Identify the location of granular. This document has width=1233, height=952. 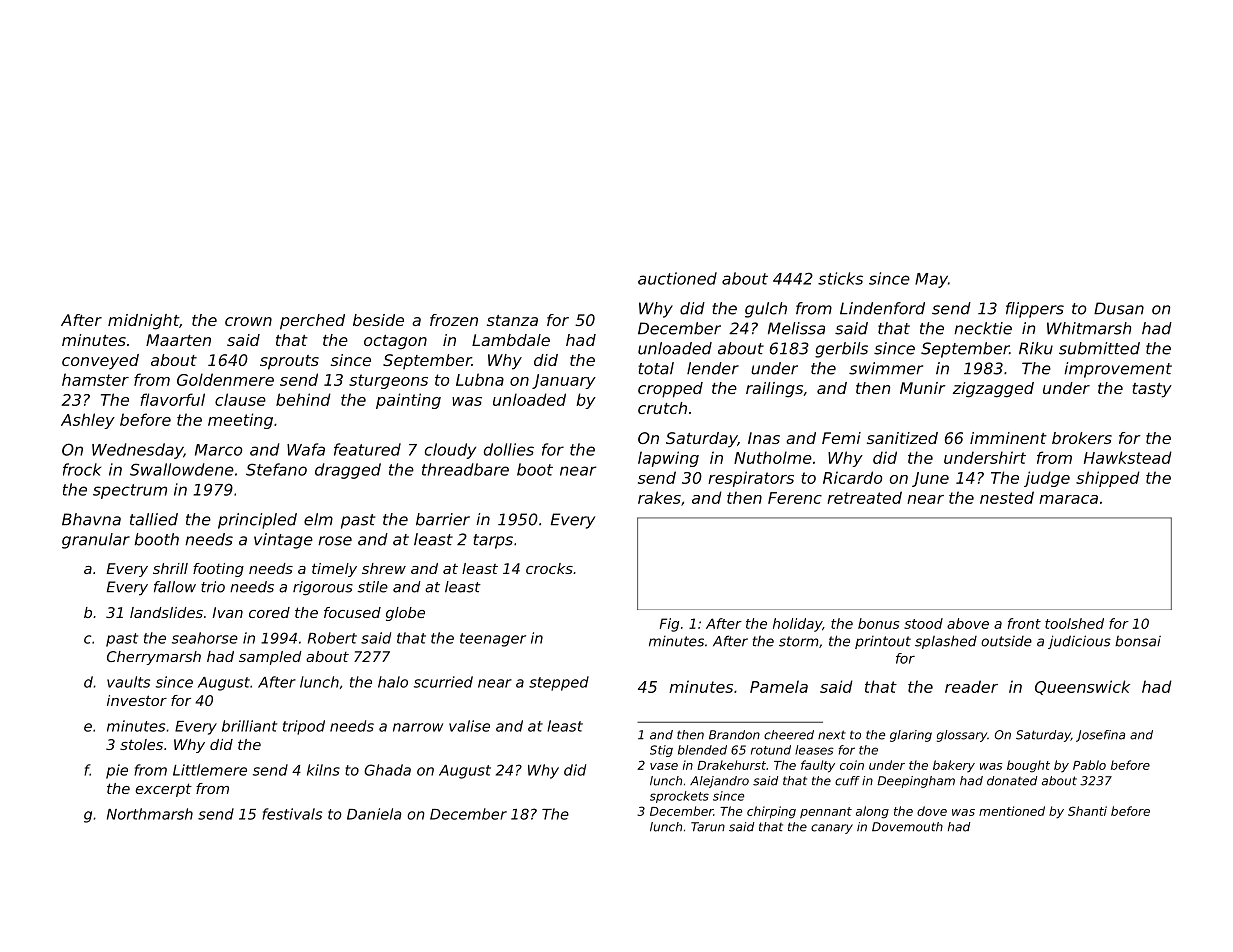
(96, 541).
